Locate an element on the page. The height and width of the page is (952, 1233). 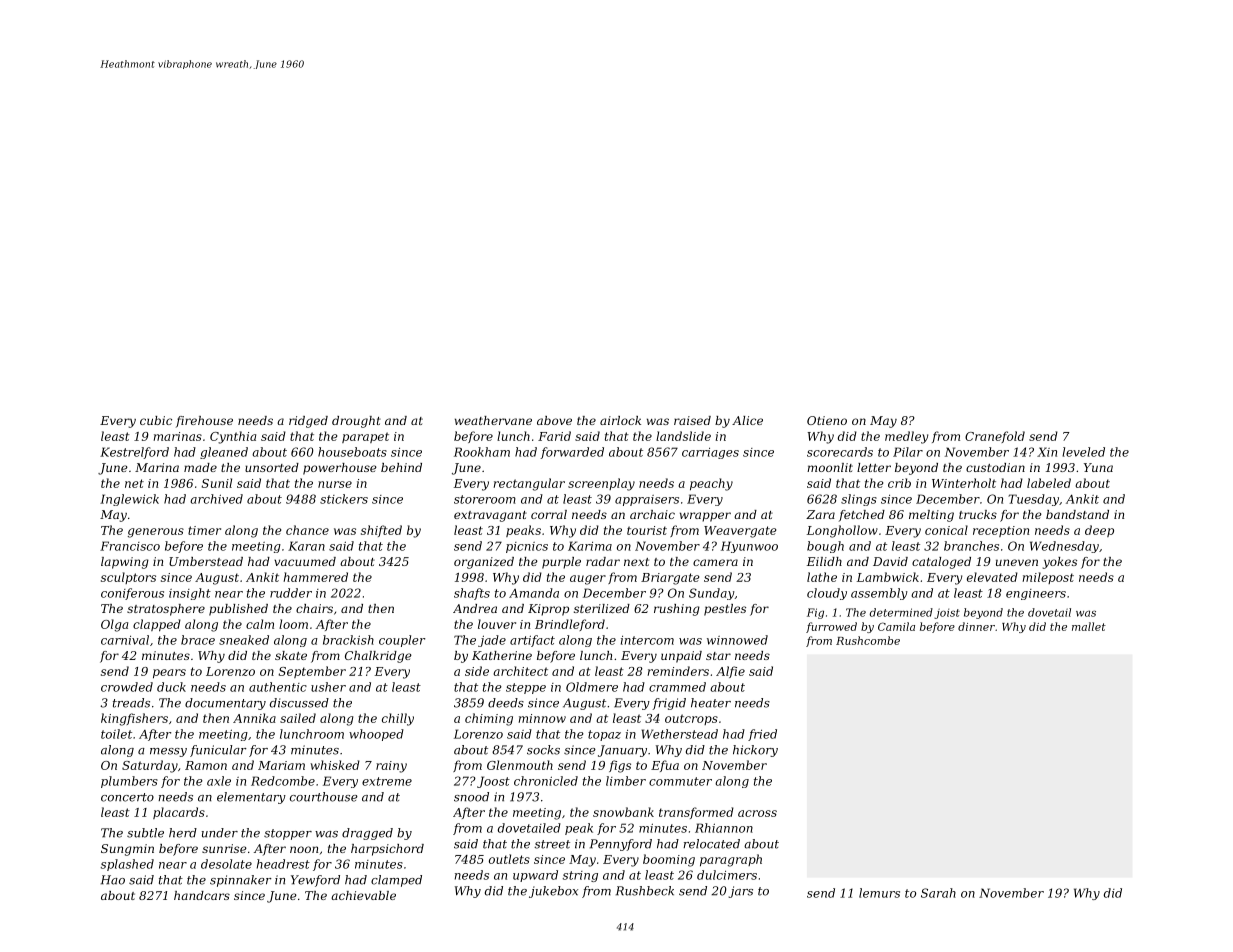
Lambwick is located at coordinates (888, 577).
